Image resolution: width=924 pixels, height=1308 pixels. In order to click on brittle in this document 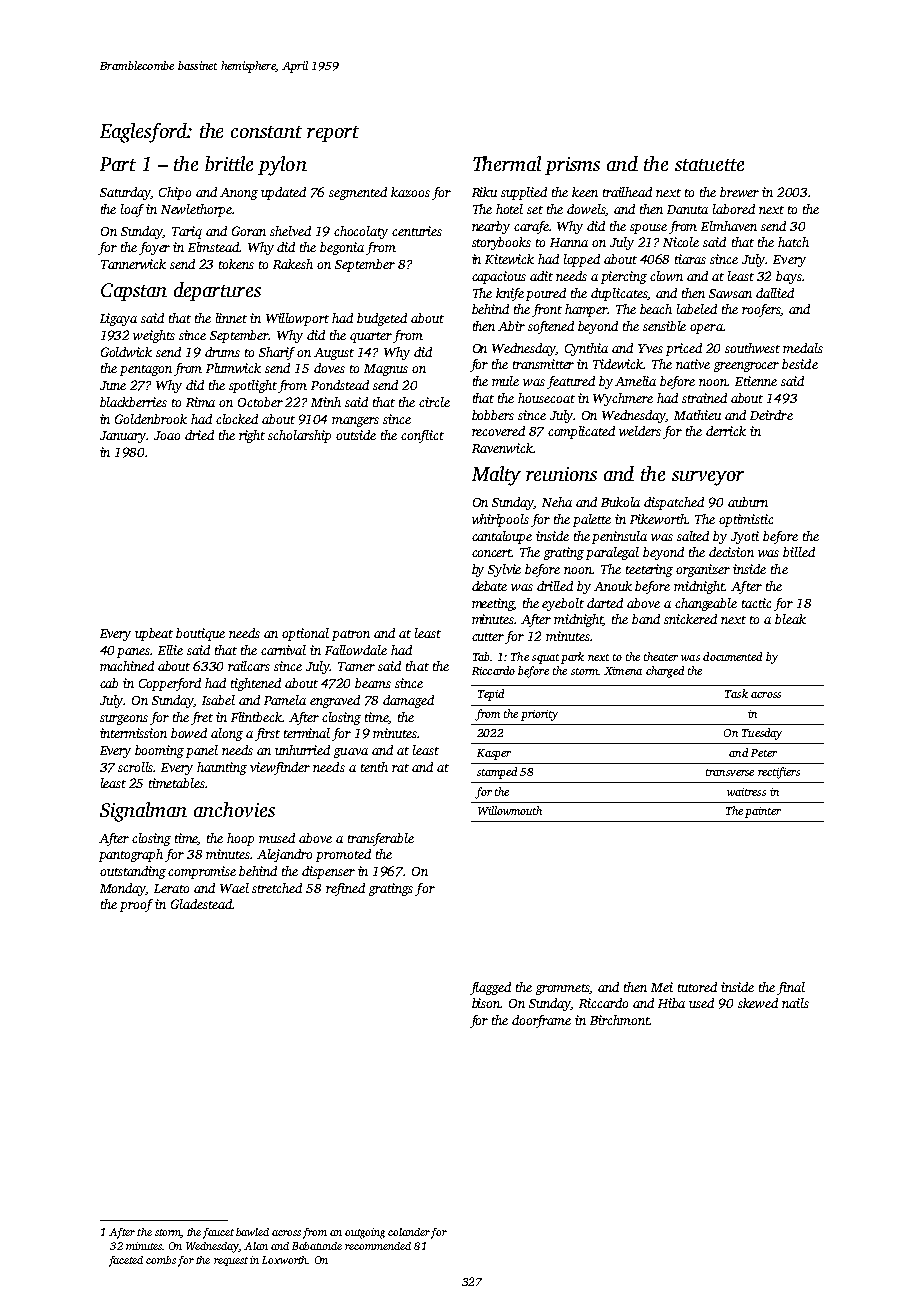, I will do `click(229, 163)`.
